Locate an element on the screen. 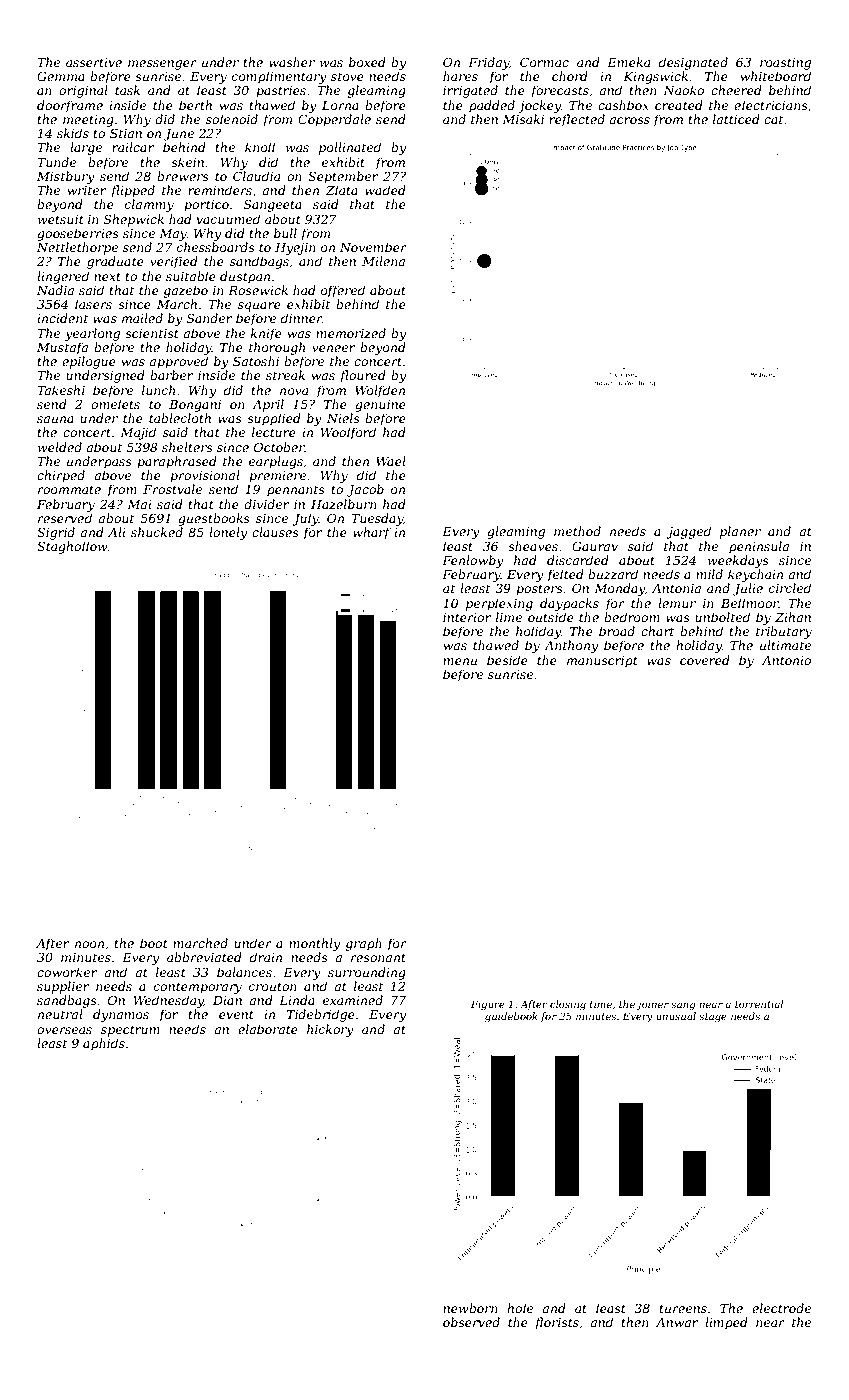 This screenshot has height=1400, width=849. perplexing is located at coordinates (499, 604).
